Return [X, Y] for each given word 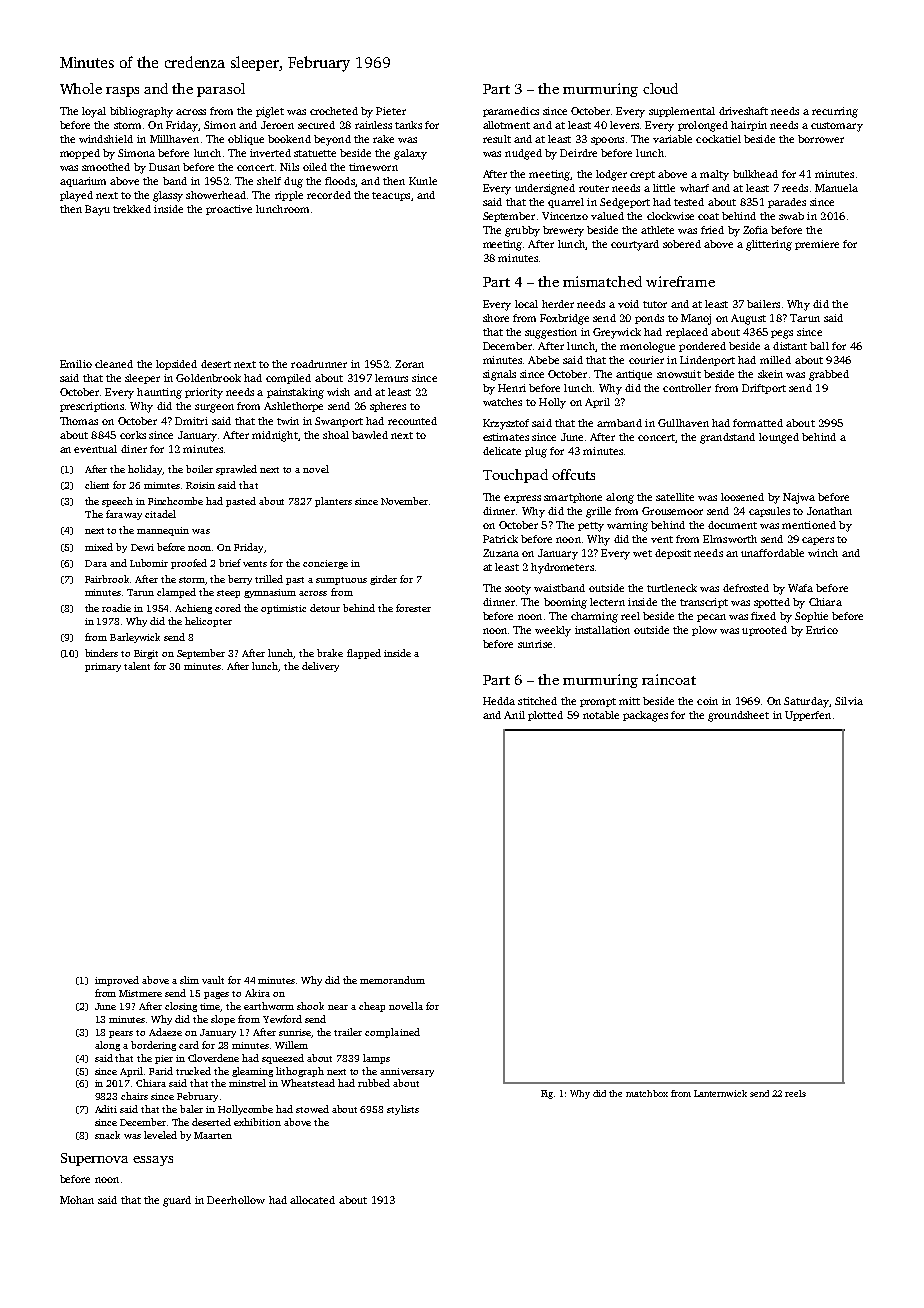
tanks [408, 125]
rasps [122, 92]
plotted [545, 716]
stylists [403, 1110]
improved [117, 981]
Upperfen [808, 716]
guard [177, 1201]
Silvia [849, 701]
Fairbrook [107, 579]
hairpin [749, 126]
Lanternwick [720, 1093]
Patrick [500, 539]
